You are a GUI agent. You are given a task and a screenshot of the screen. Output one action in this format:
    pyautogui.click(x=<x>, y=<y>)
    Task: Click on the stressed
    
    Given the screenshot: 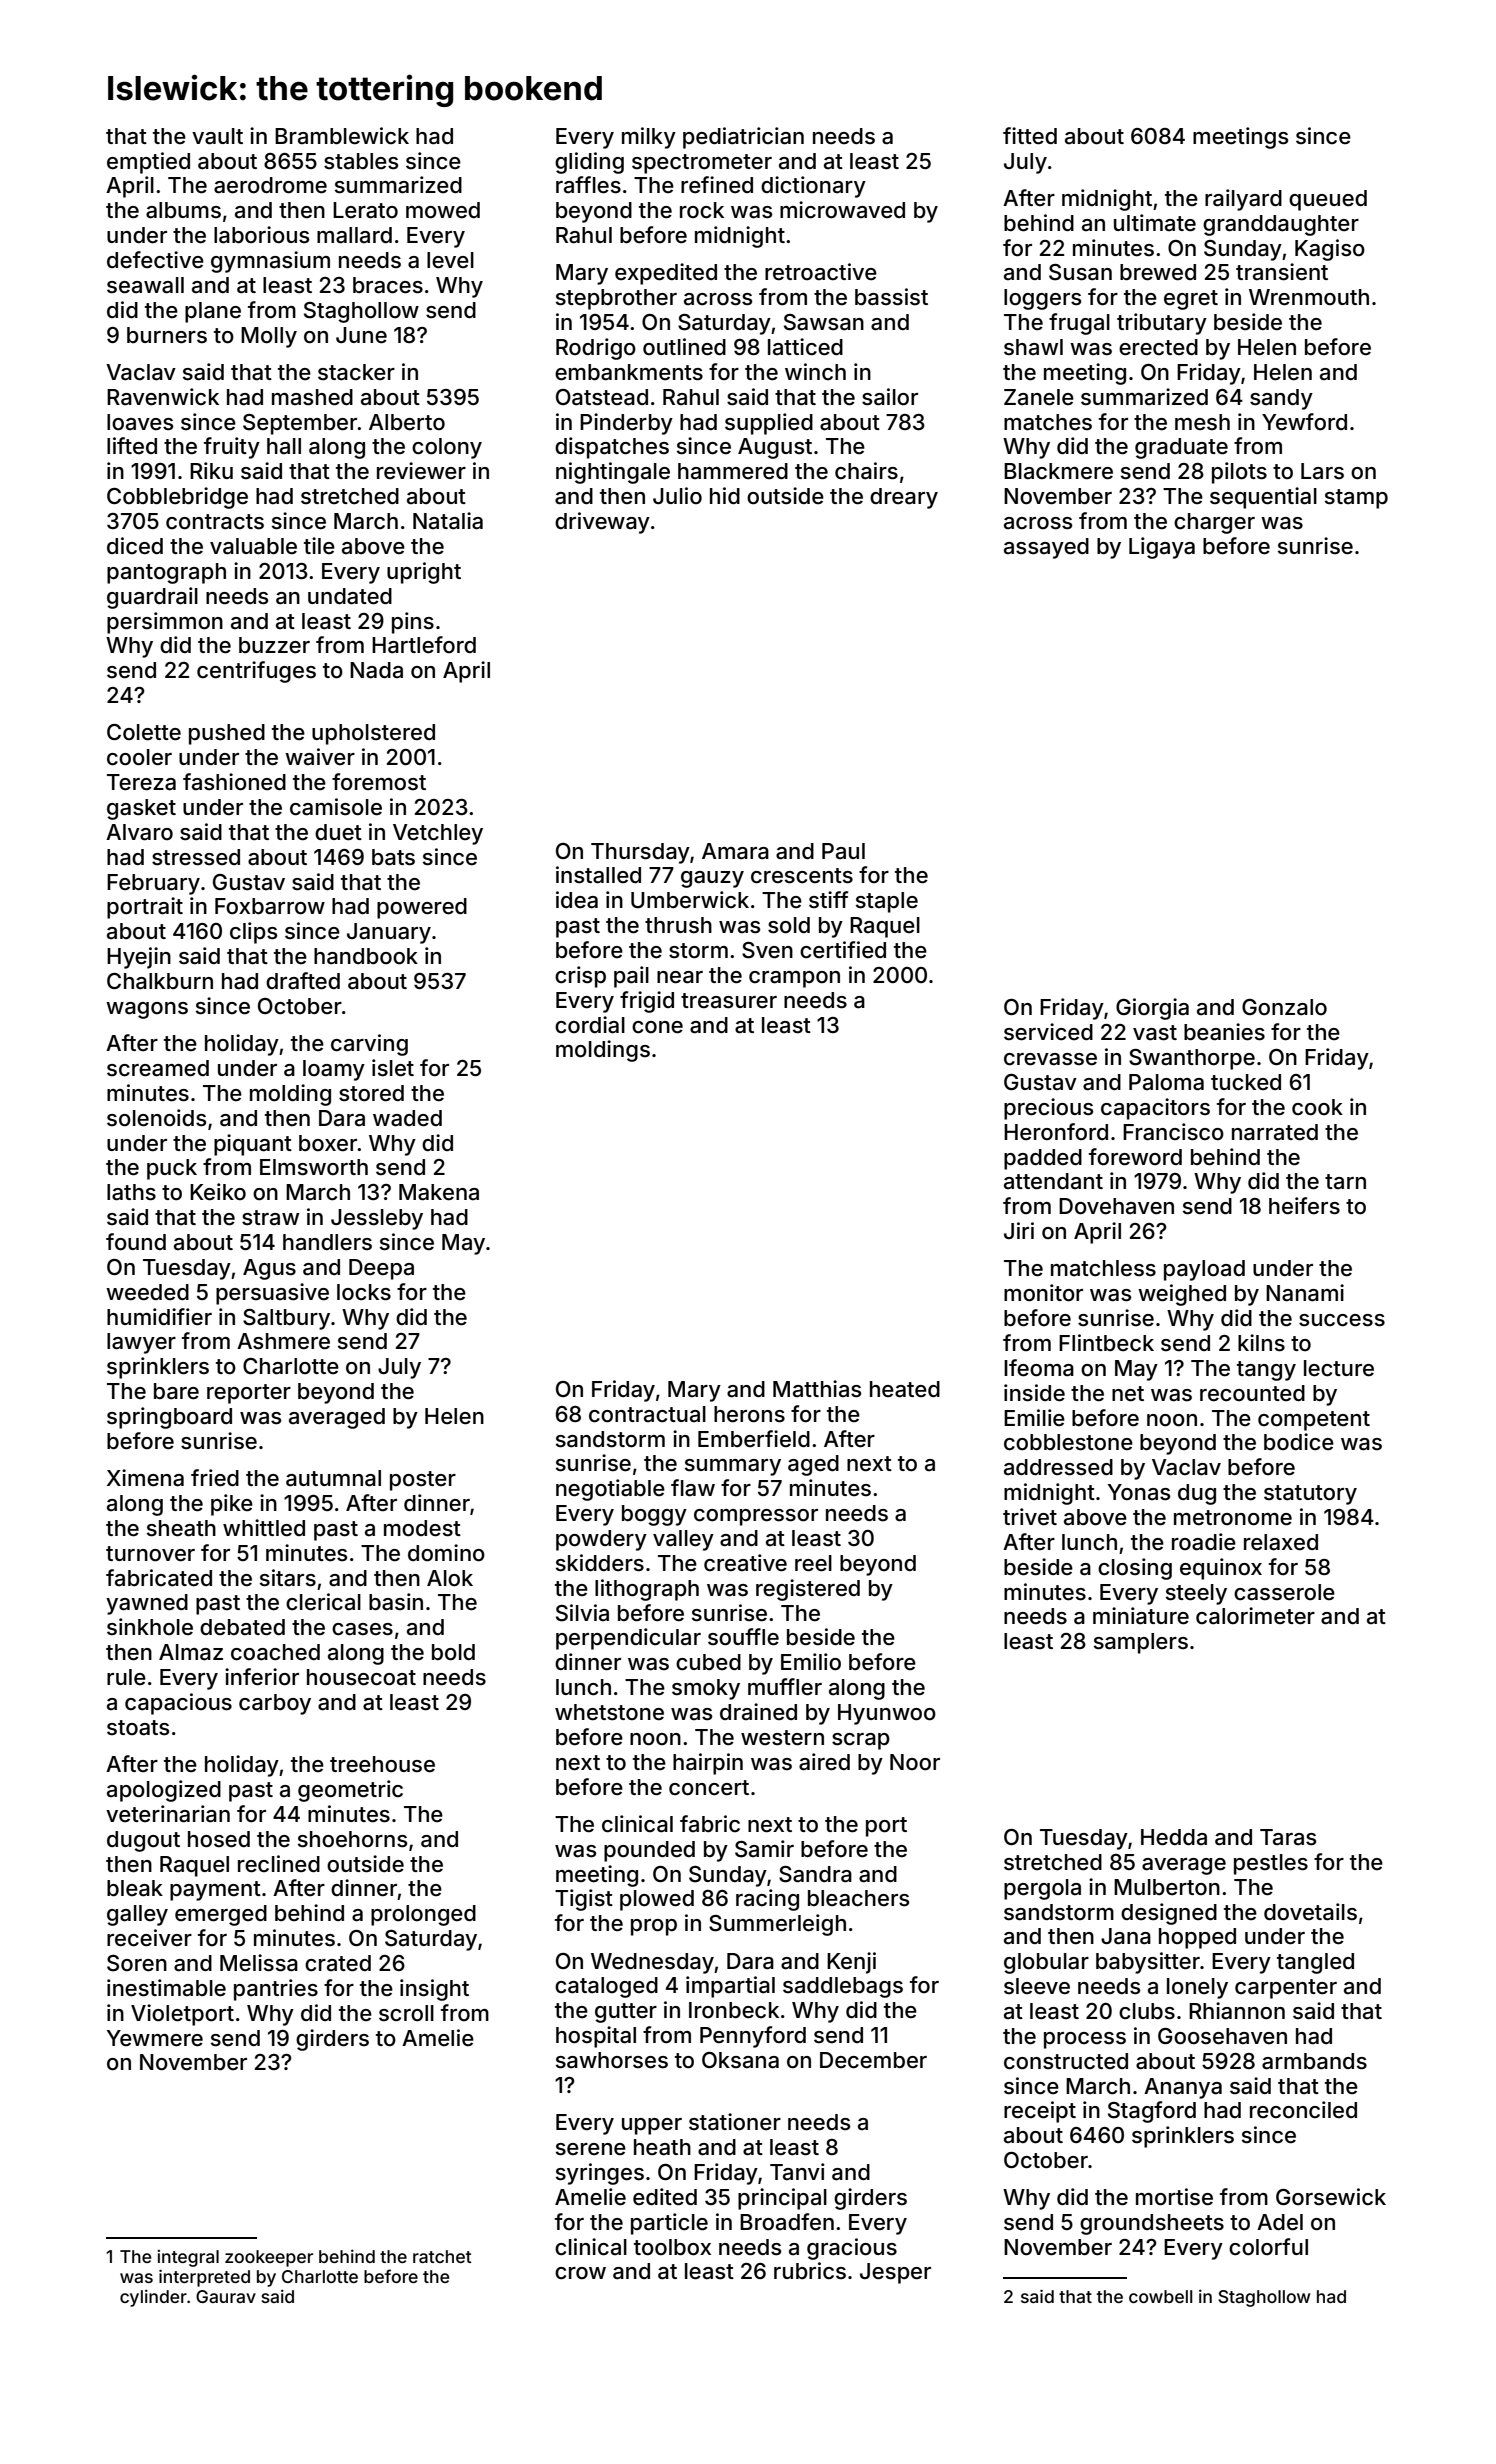 What is the action you would take?
    pyautogui.click(x=196, y=857)
